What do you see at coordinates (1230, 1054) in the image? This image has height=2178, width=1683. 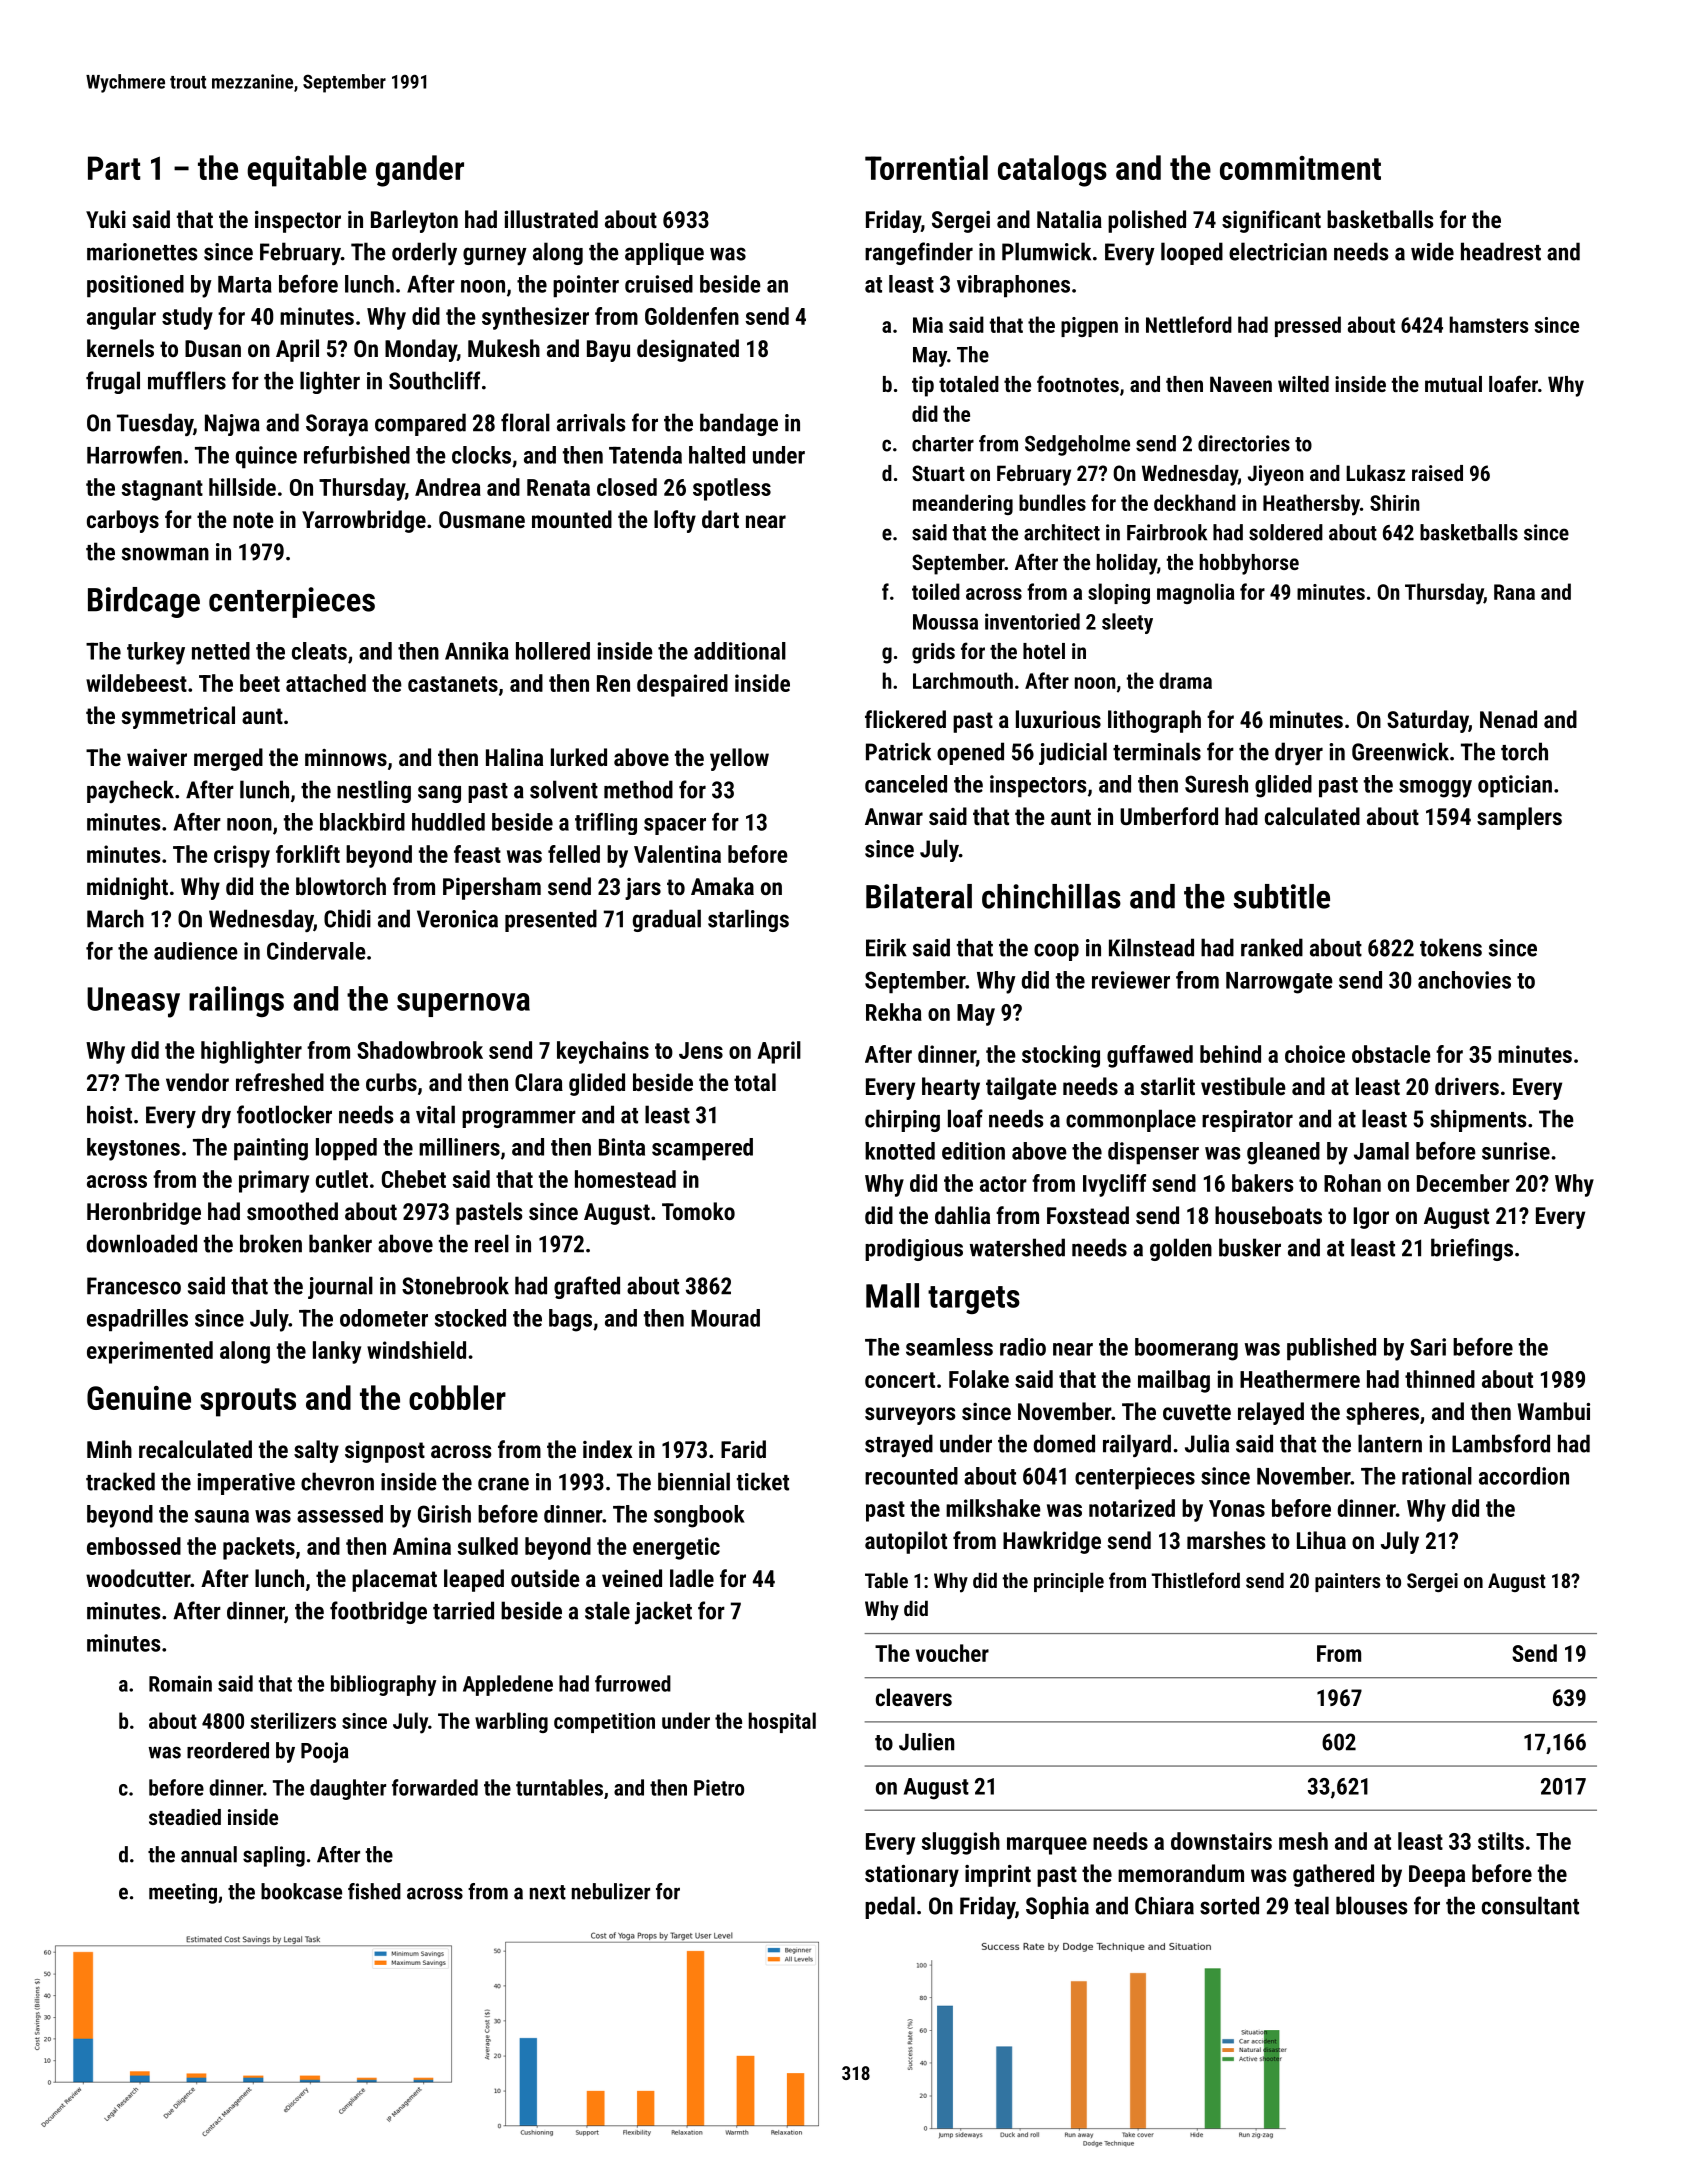 I see `behind` at bounding box center [1230, 1054].
